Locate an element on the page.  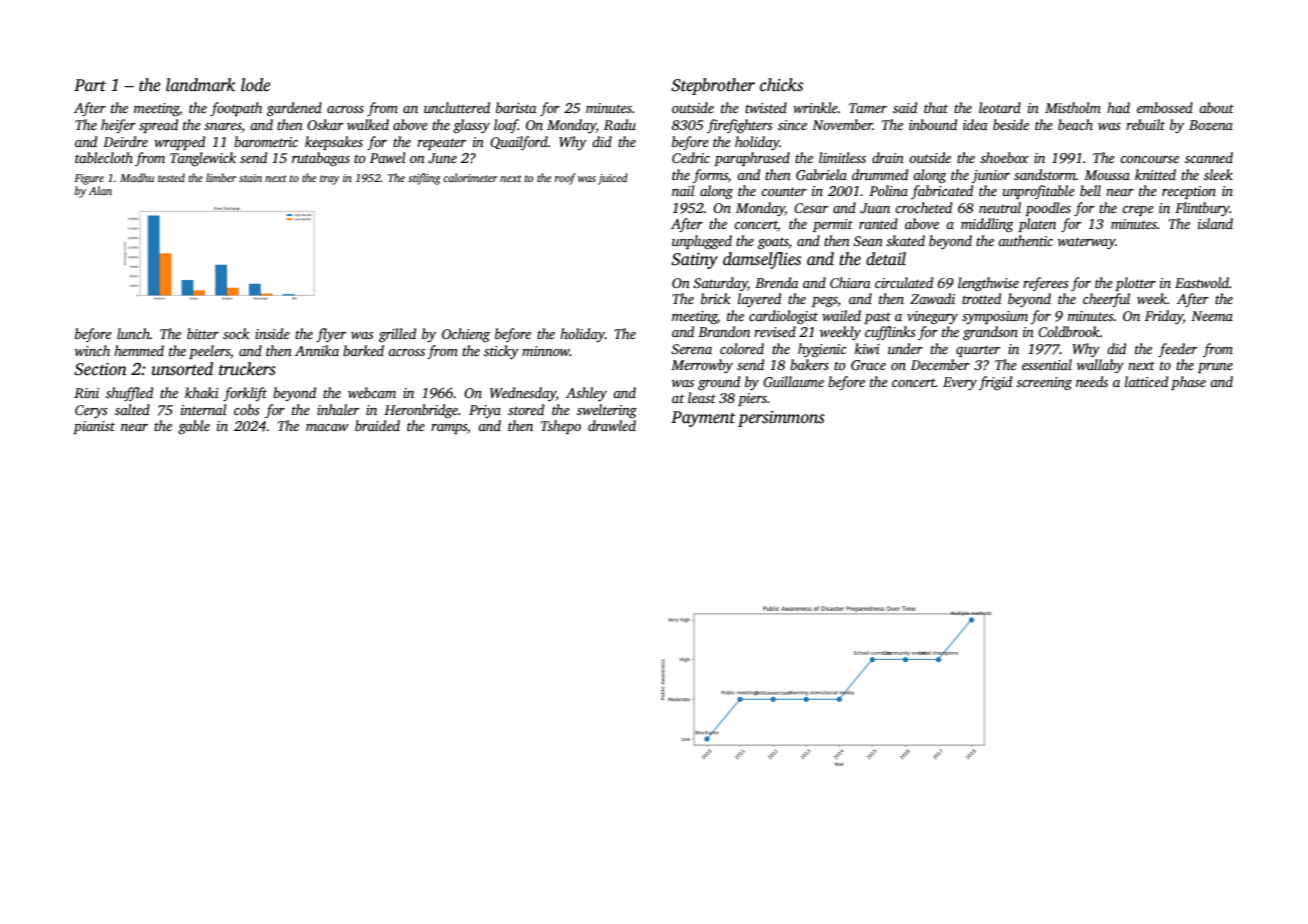
unplugged is located at coordinates (702, 242).
